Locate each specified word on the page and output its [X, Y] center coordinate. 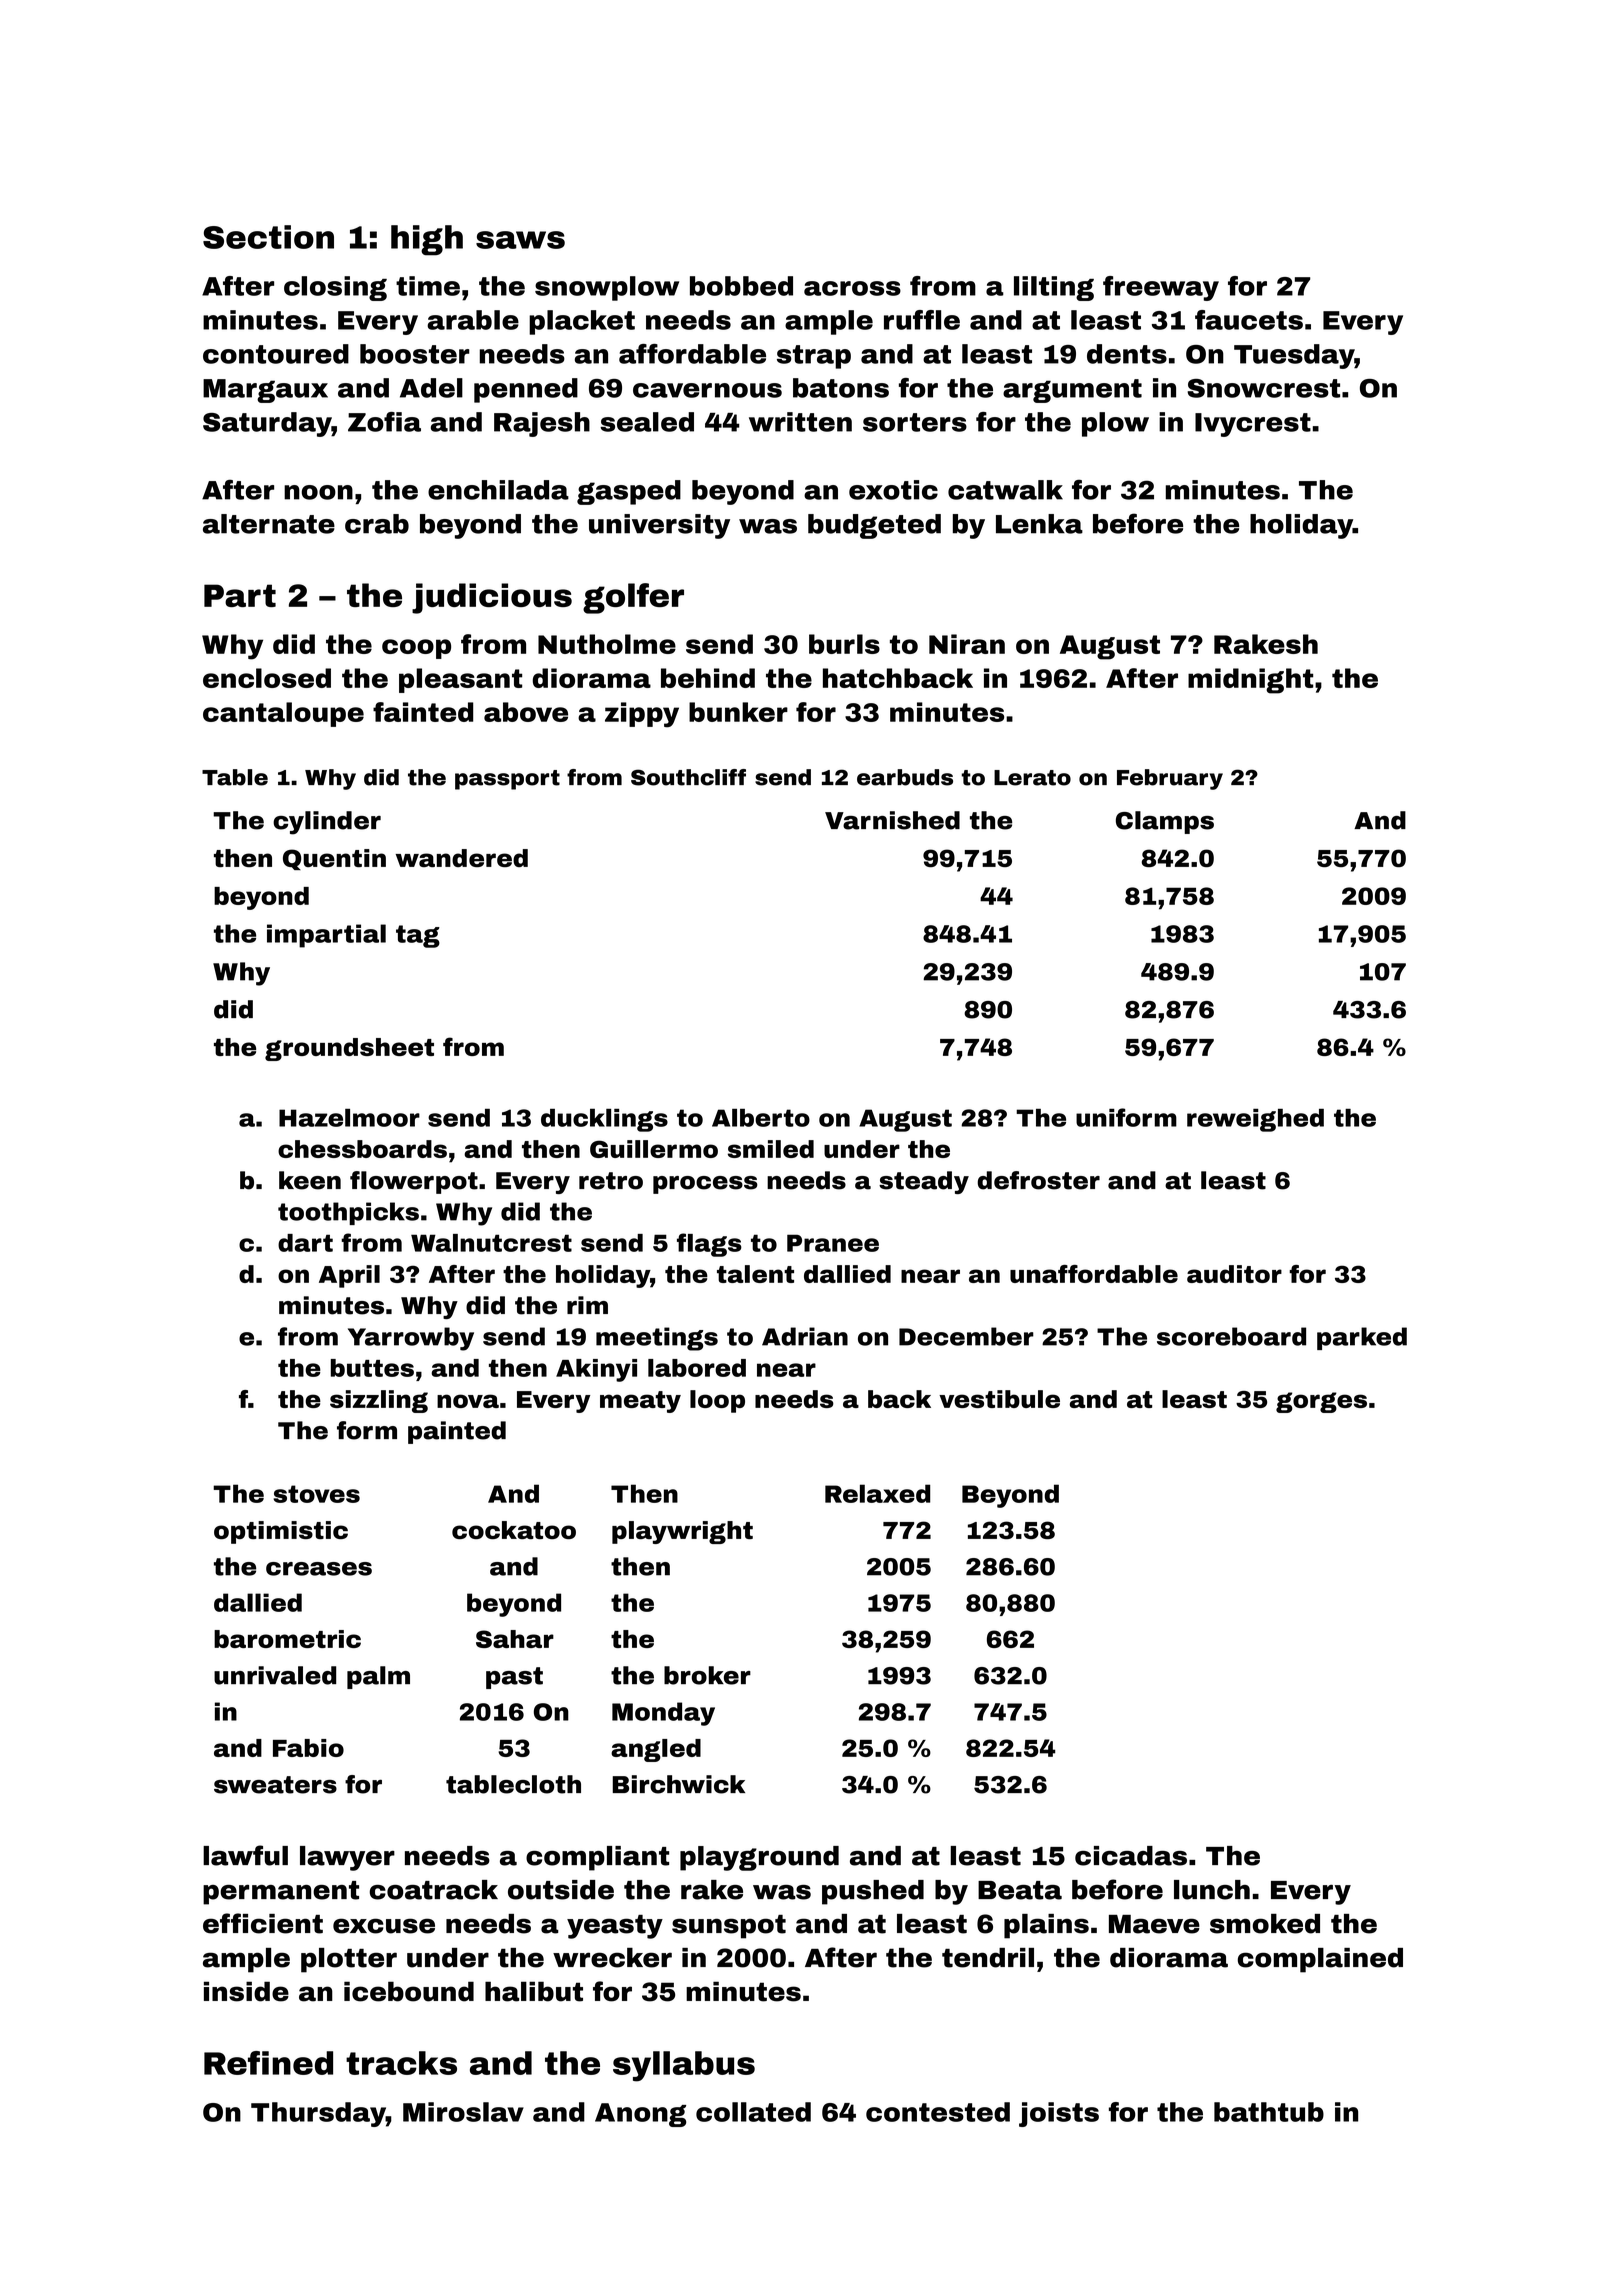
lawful [245, 1855]
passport [507, 780]
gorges [1321, 1402]
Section [268, 237]
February [1170, 779]
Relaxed [877, 1493]
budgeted [874, 526]
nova [468, 1401]
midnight [1250, 681]
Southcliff [688, 777]
